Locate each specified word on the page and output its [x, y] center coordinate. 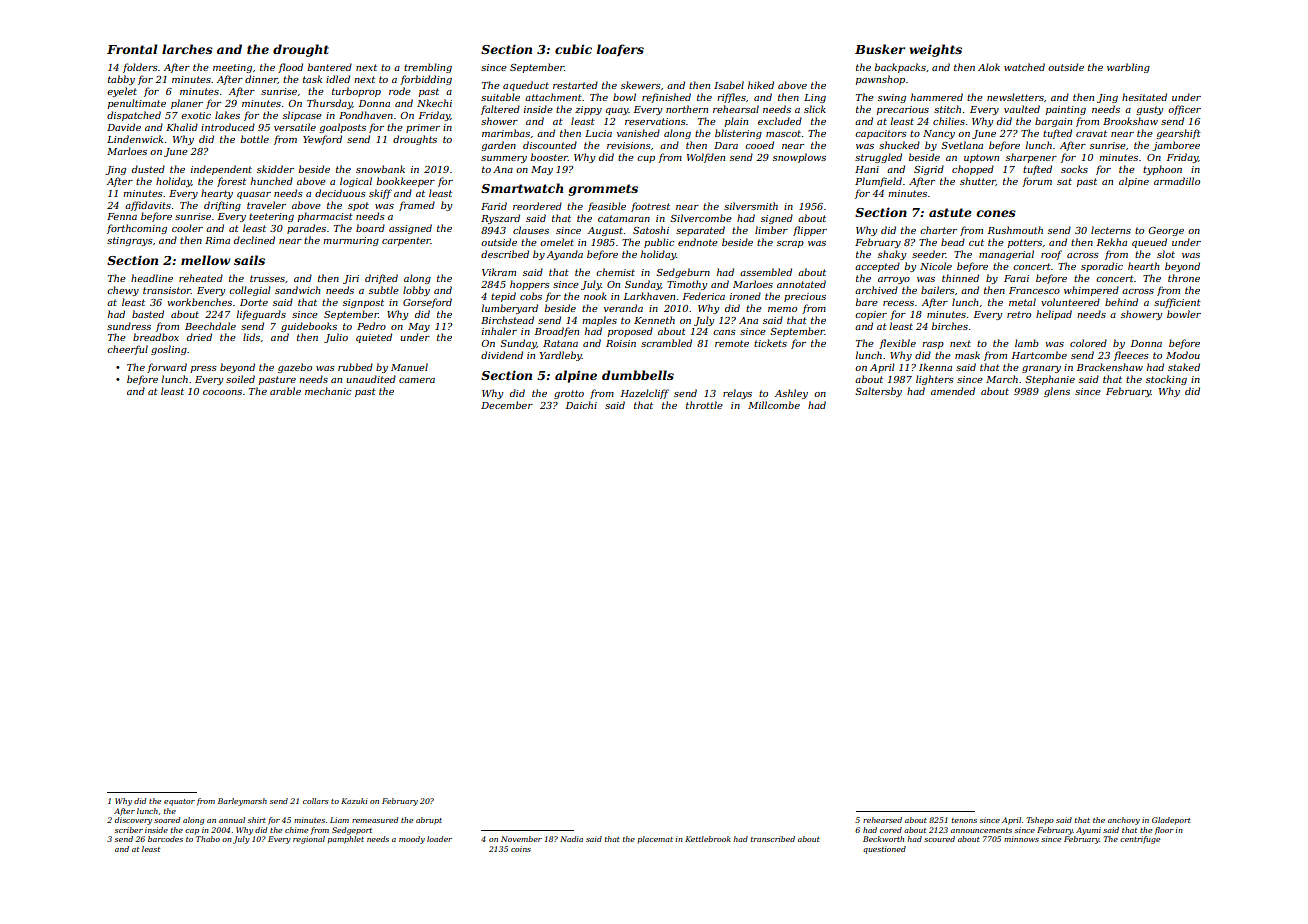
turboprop [356, 92]
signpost [363, 303]
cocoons [222, 392]
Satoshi [651, 230]
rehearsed [882, 820]
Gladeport [1171, 821]
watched [1024, 67]
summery [504, 159]
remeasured [375, 820]
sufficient [1177, 303]
